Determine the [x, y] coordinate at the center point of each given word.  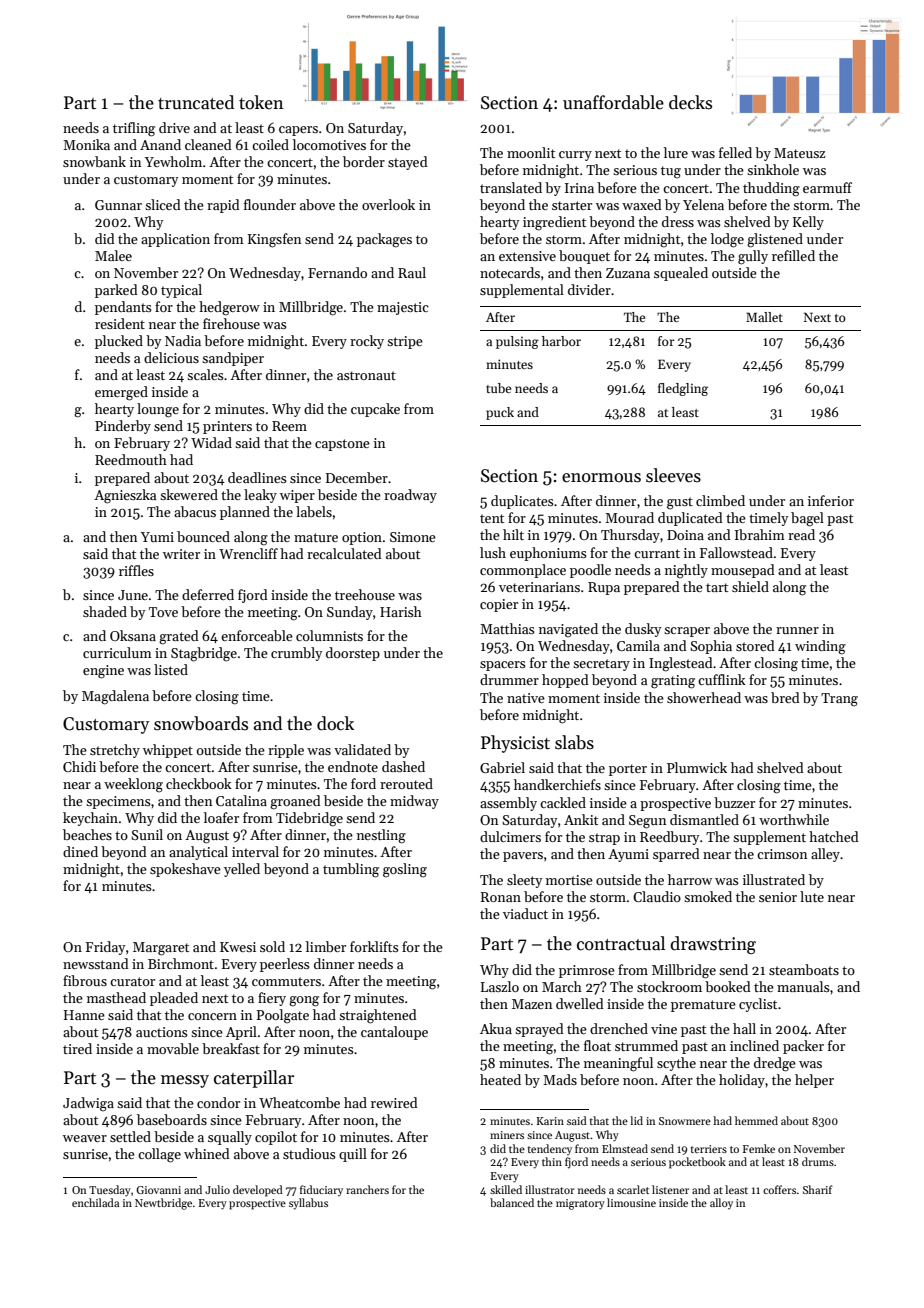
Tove [163, 612]
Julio [217, 1189]
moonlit [531, 152]
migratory [580, 1204]
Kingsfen [274, 240]
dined [80, 851]
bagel [807, 519]
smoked [708, 896]
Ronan [501, 897]
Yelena [703, 204]
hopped [565, 681]
